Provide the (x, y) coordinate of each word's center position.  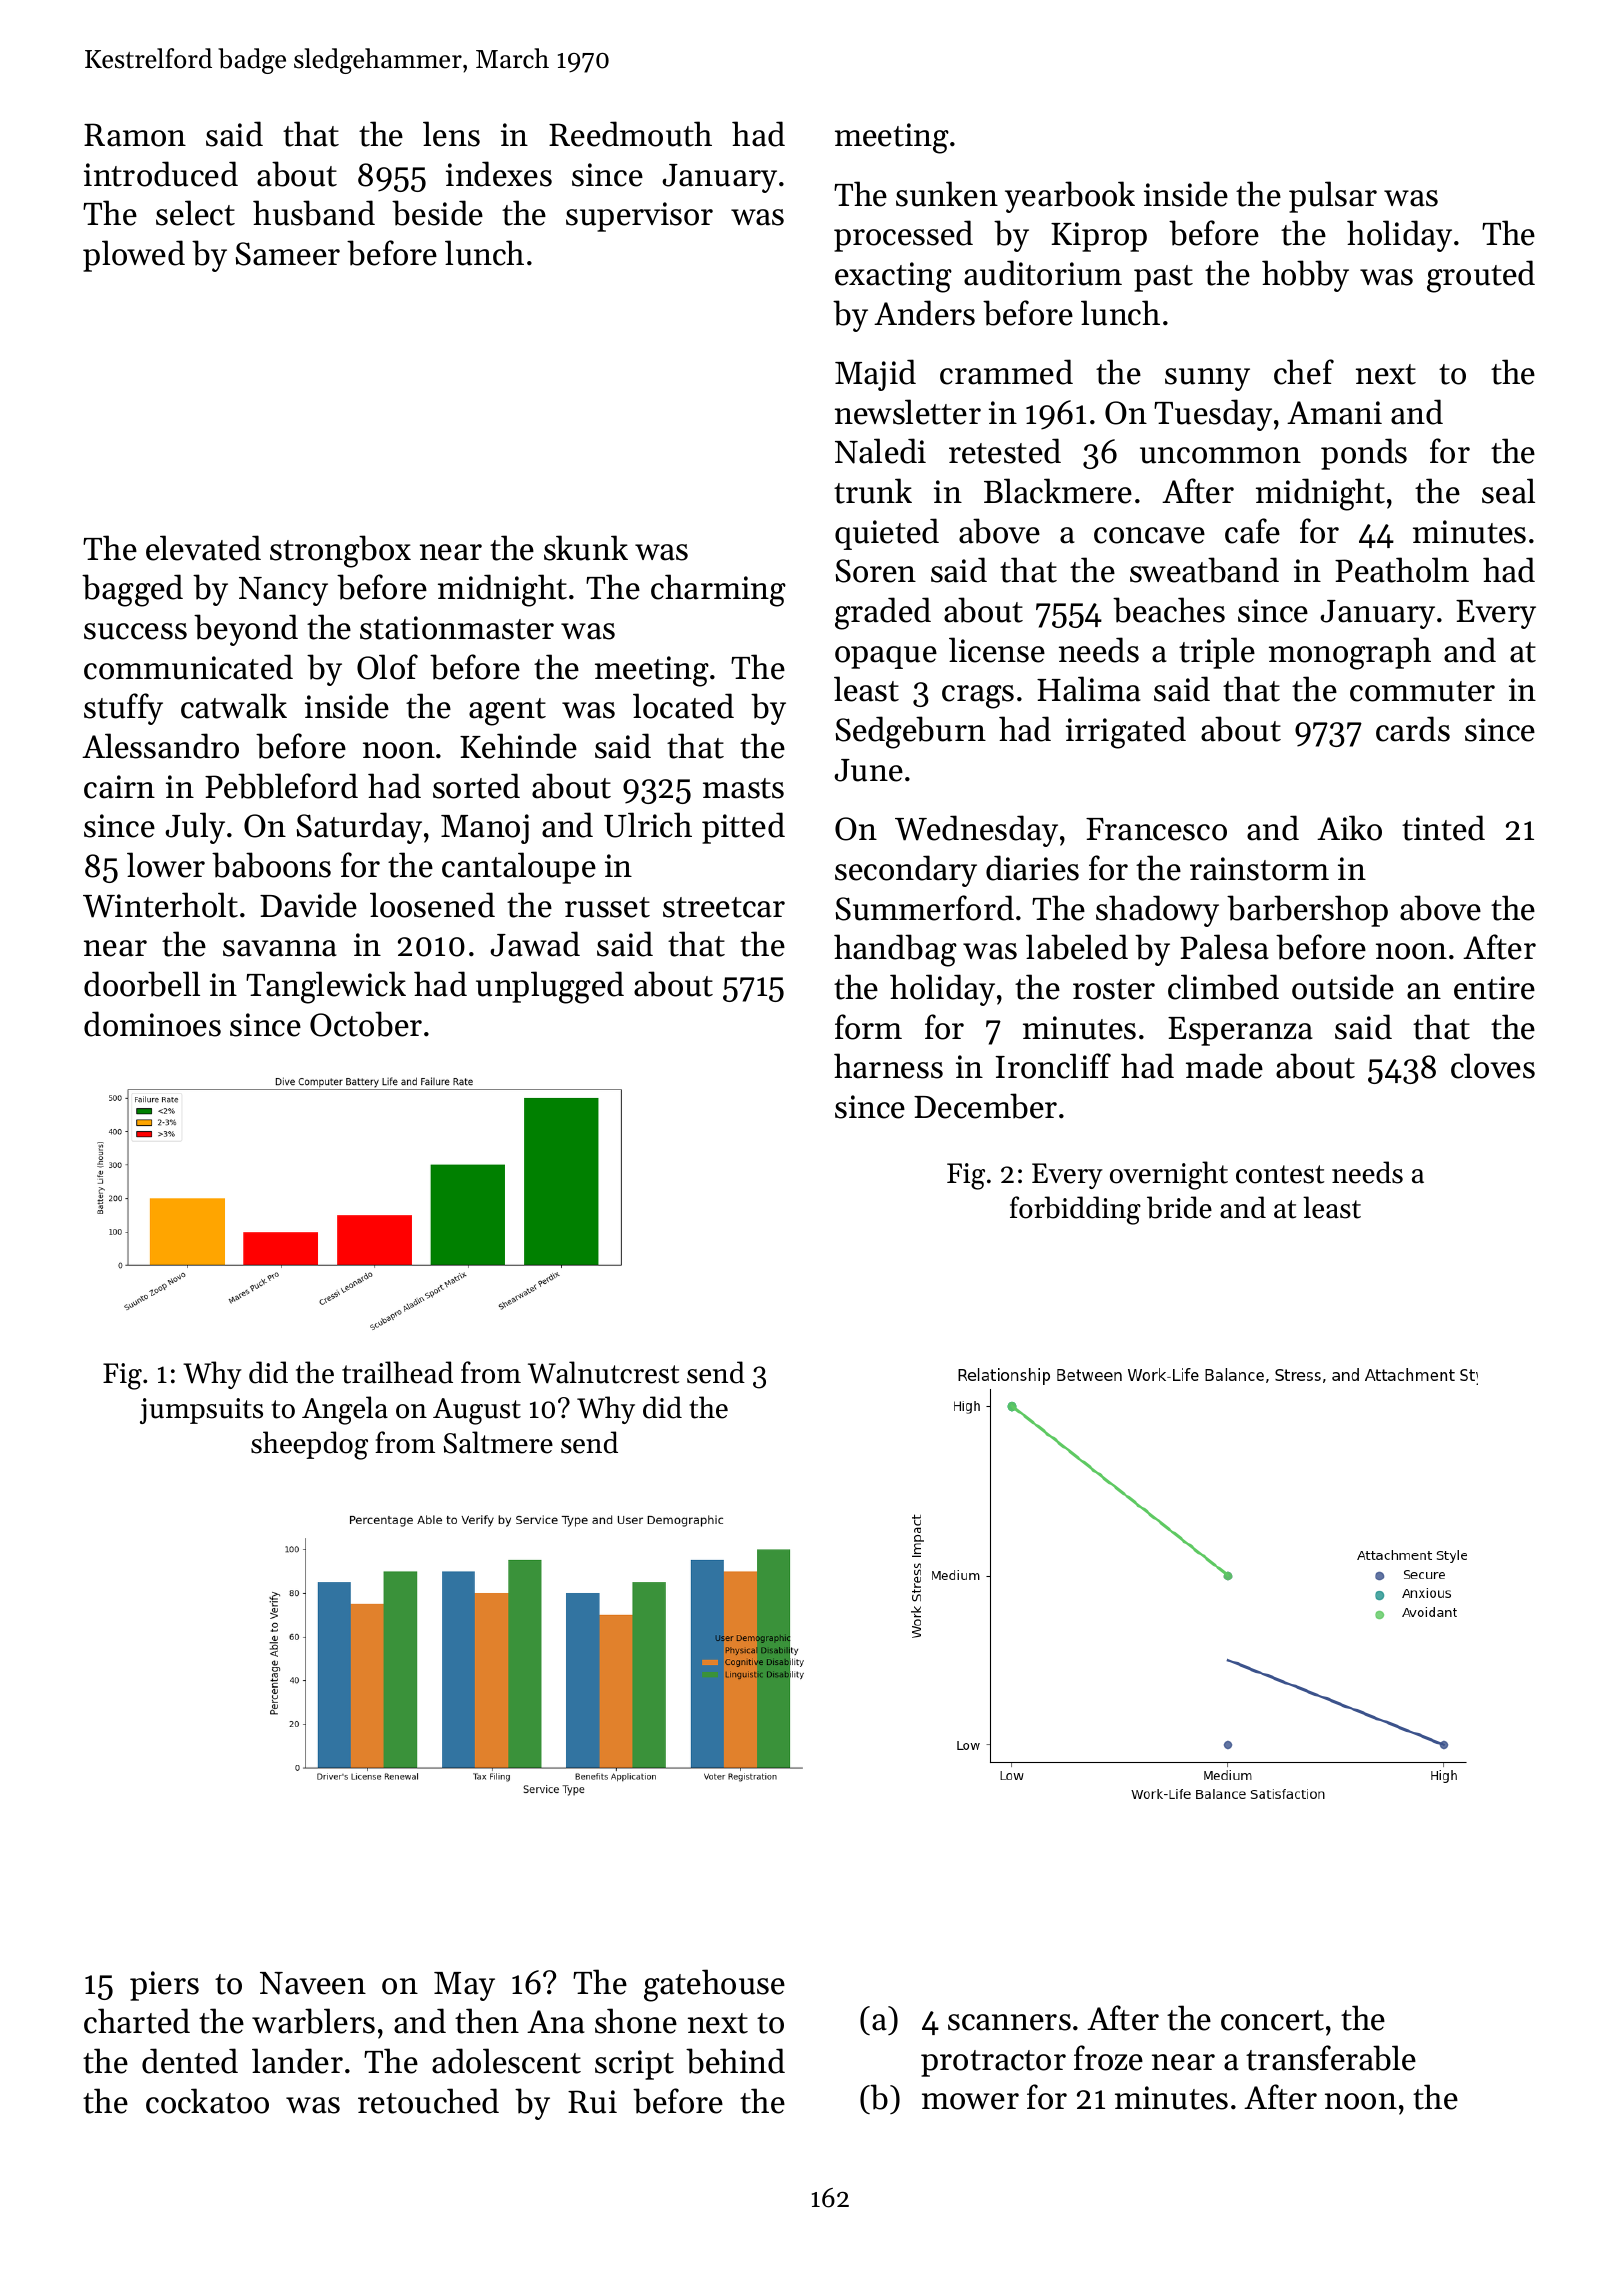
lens (451, 134)
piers (164, 1986)
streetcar (724, 907)
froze (1108, 2058)
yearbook (1070, 197)
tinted (1443, 828)
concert (1272, 2020)
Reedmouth (630, 134)
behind (735, 2061)
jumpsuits (201, 1411)
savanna (280, 948)
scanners (1009, 2022)
